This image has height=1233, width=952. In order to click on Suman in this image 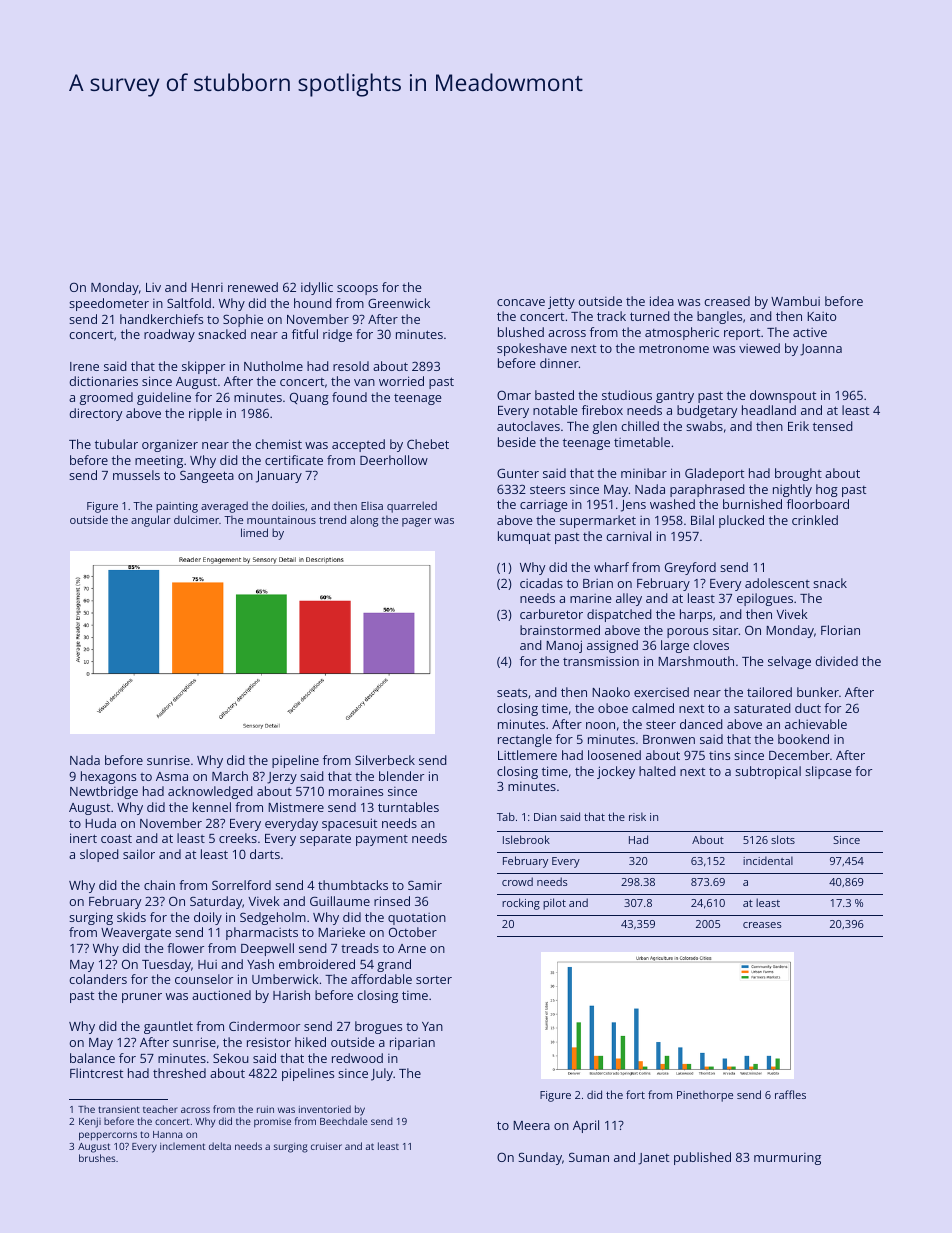, I will do `click(589, 1157)`.
